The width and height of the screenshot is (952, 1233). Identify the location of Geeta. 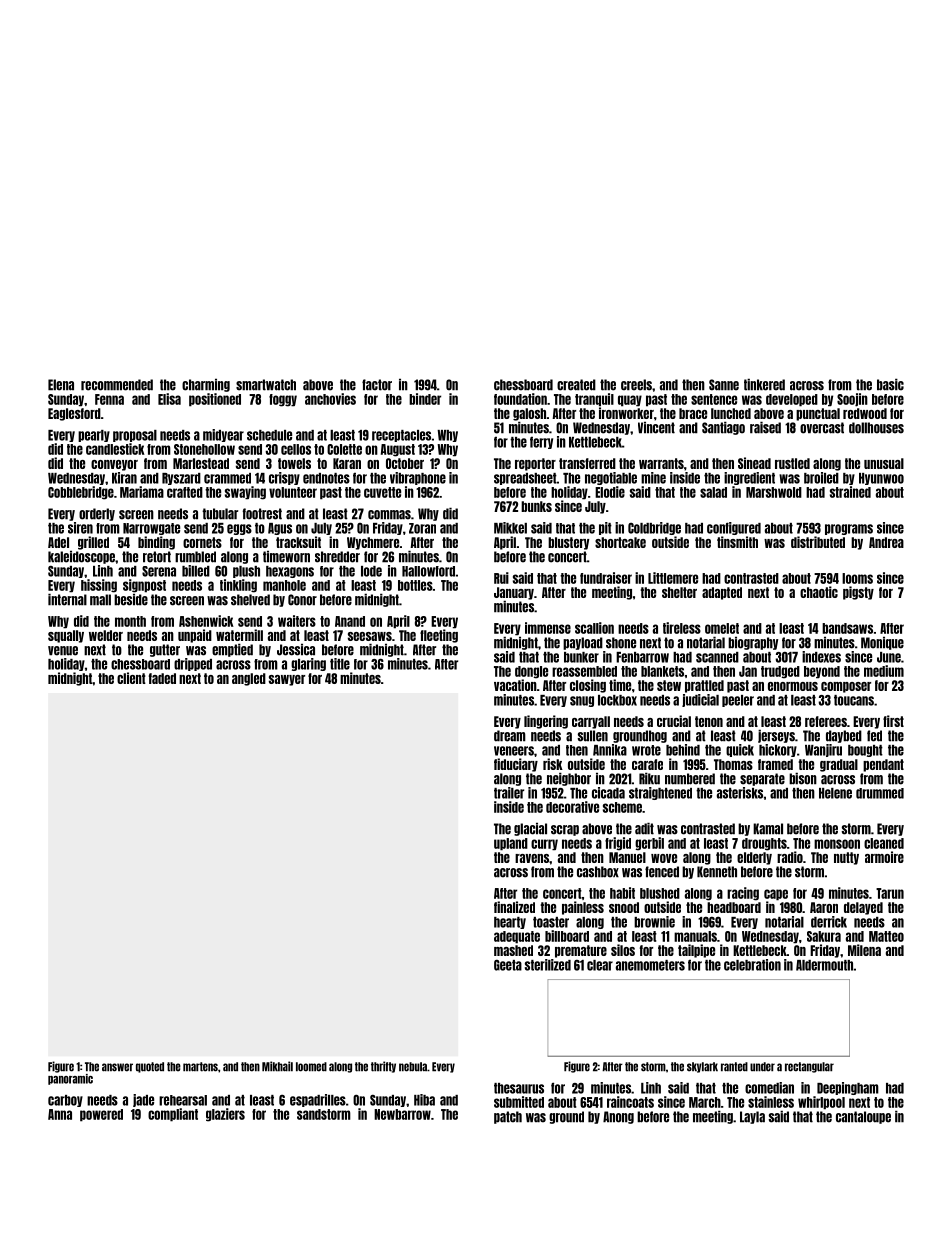
(508, 965).
